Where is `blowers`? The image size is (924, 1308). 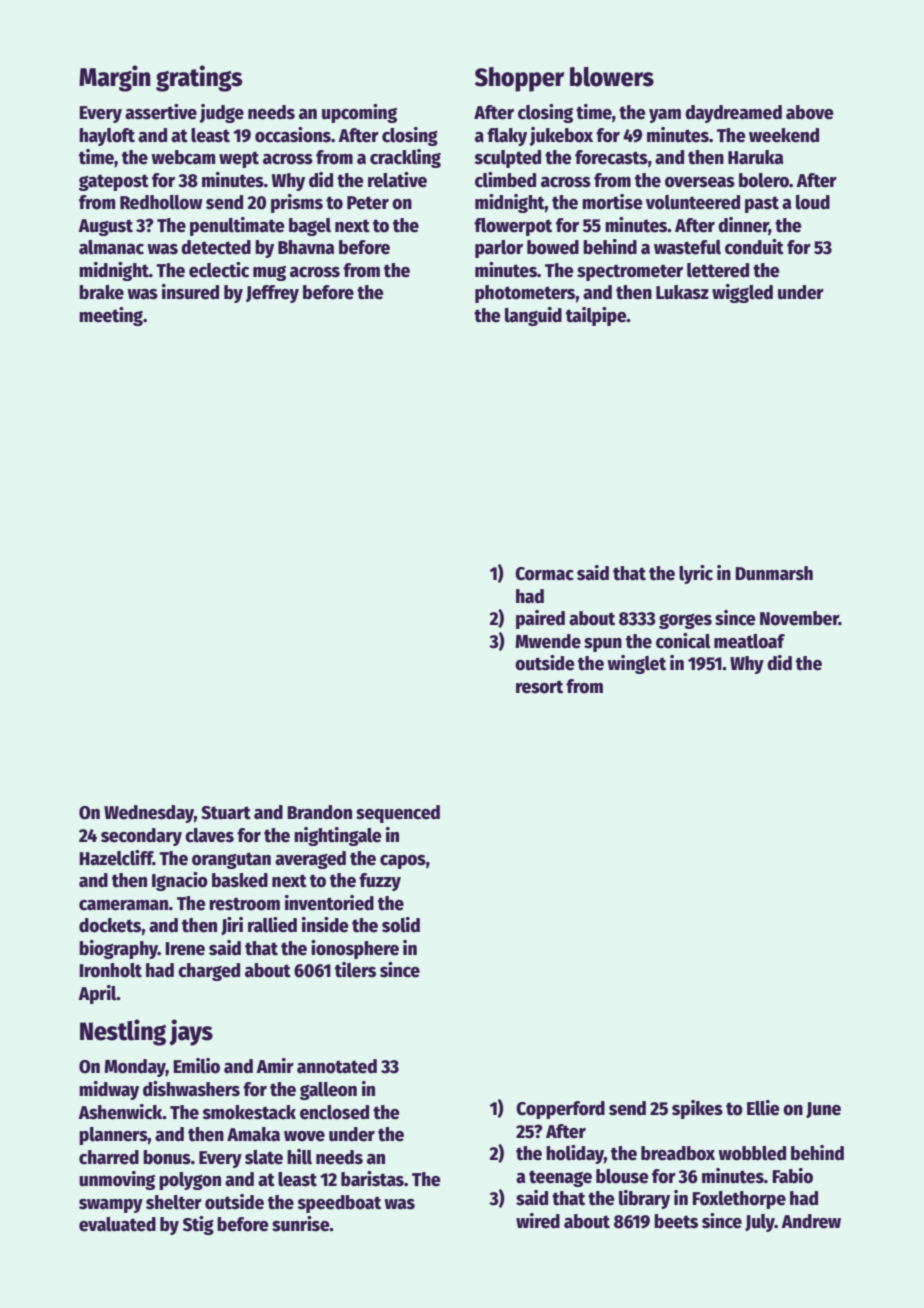 blowers is located at coordinates (612, 77).
